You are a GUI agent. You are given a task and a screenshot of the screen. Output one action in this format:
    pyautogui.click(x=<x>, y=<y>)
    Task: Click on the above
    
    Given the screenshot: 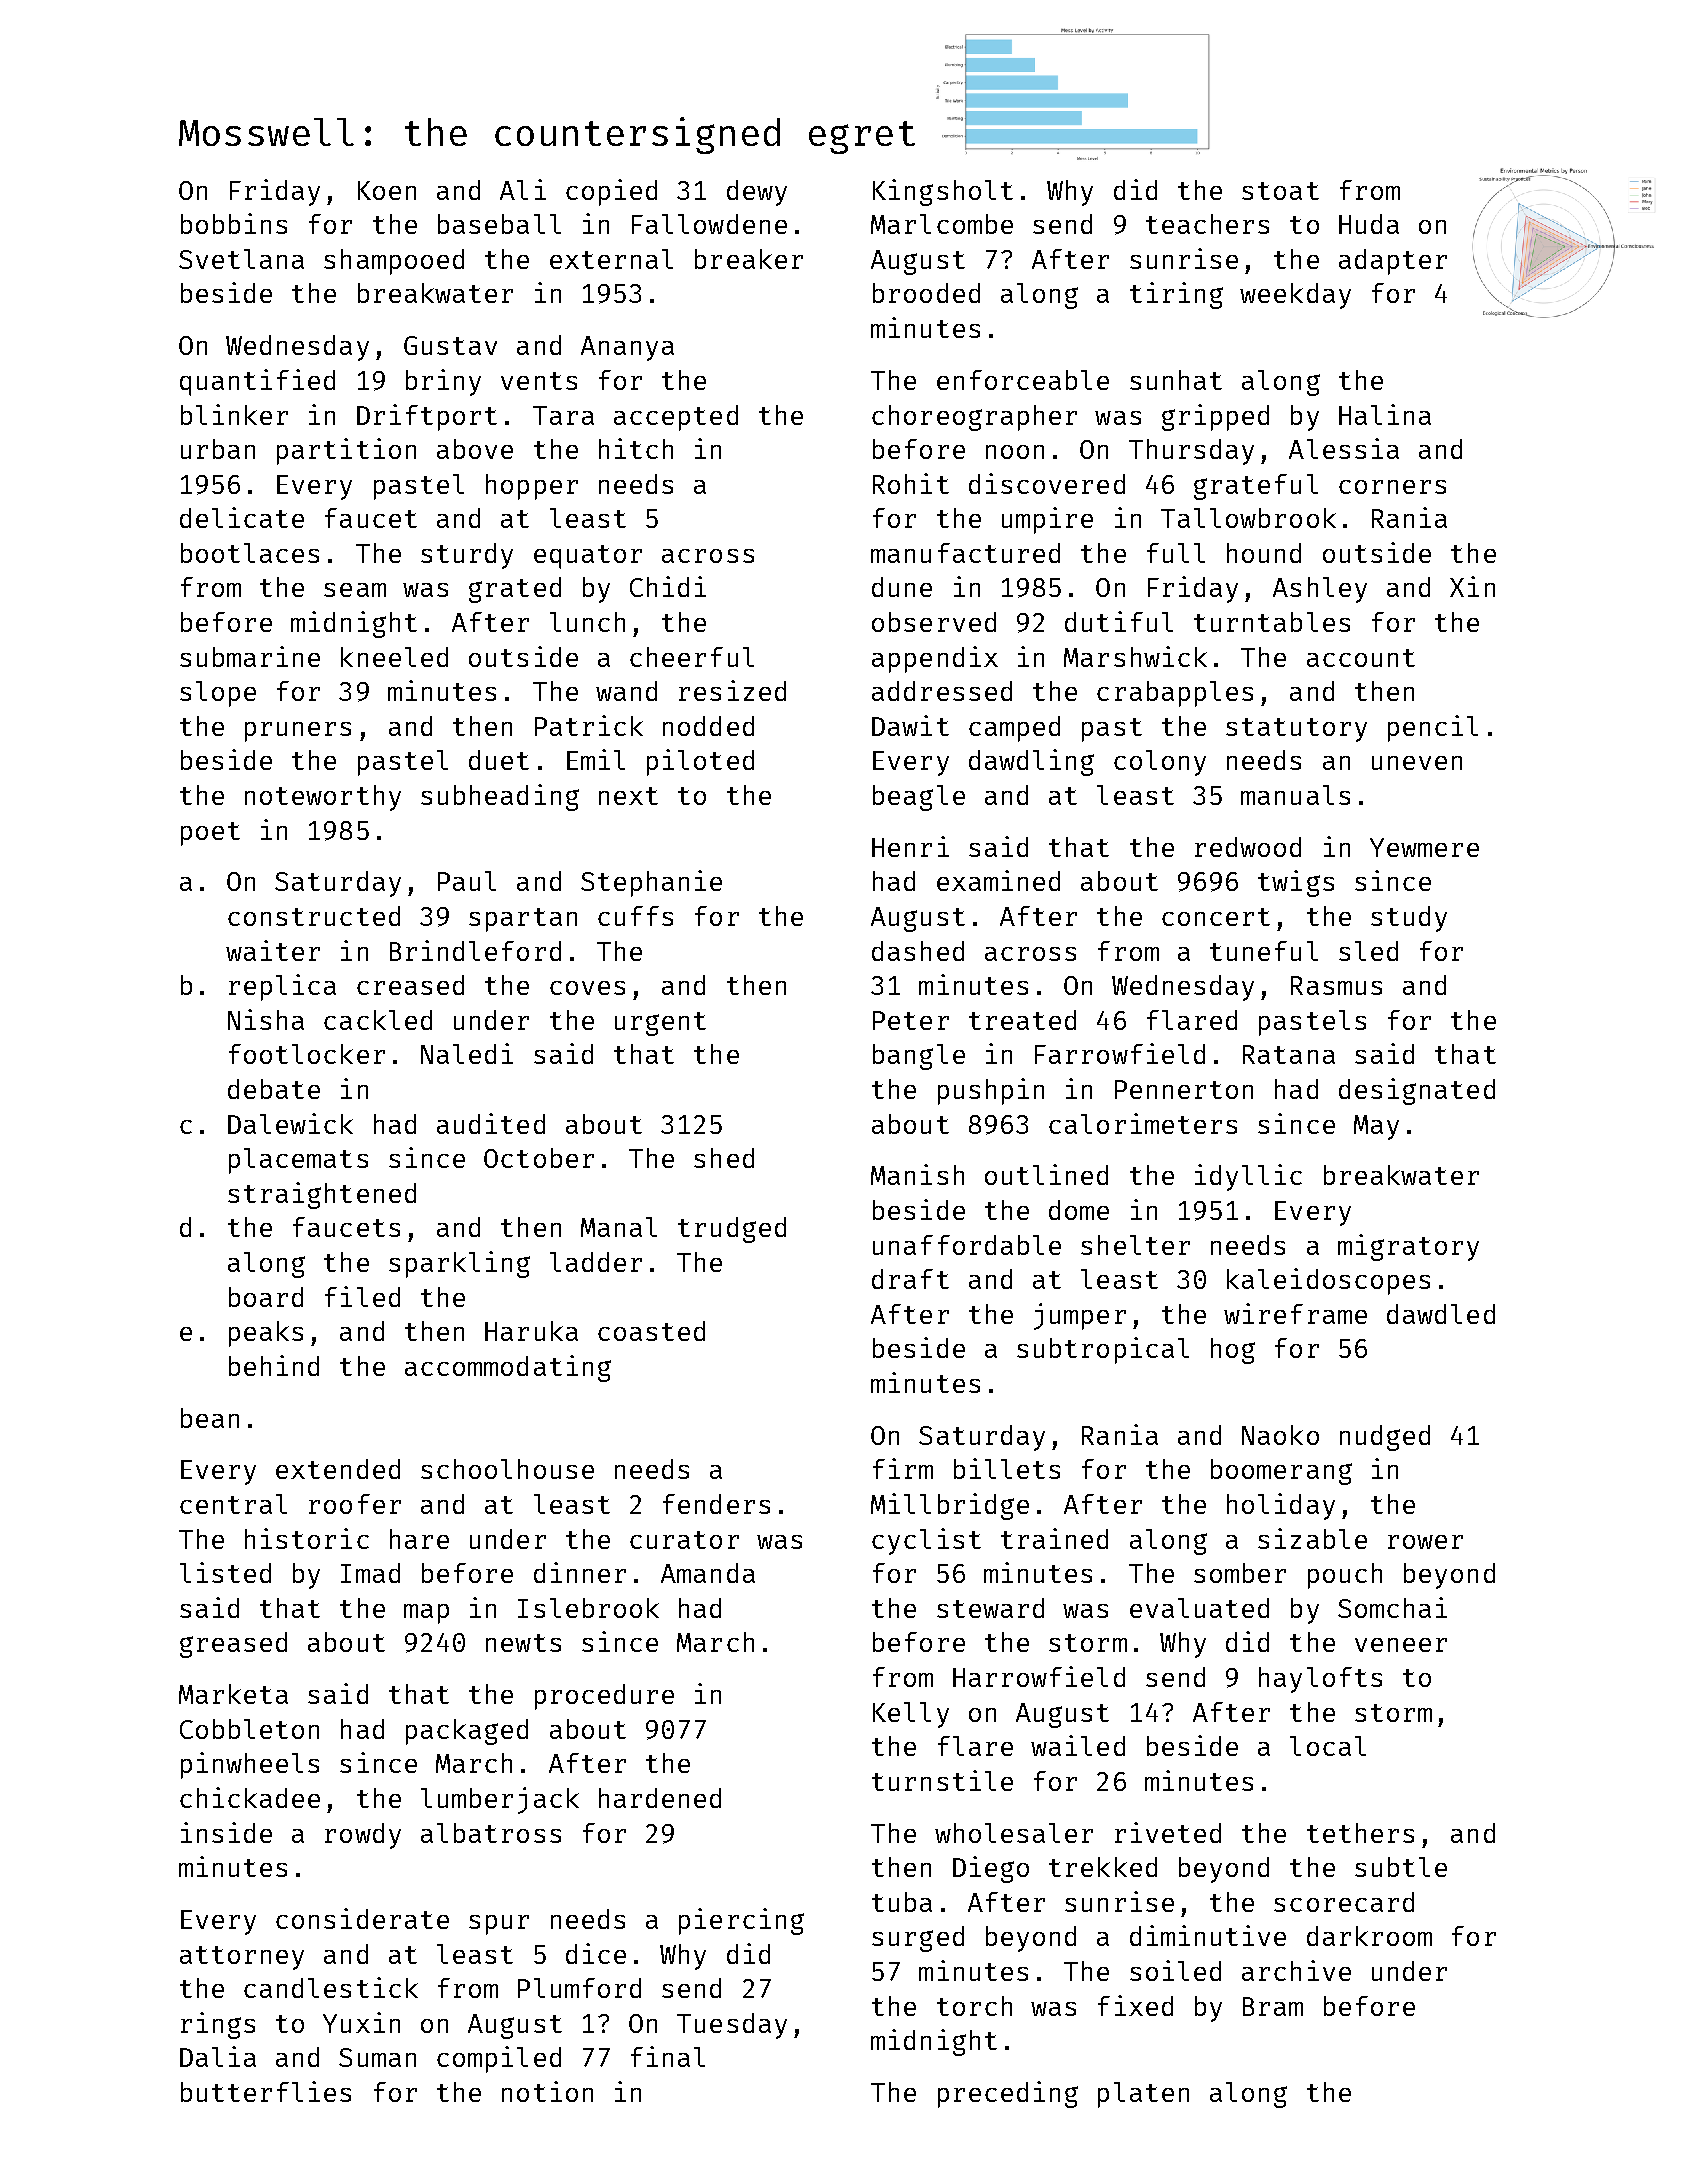 What is the action you would take?
    pyautogui.click(x=475, y=449)
